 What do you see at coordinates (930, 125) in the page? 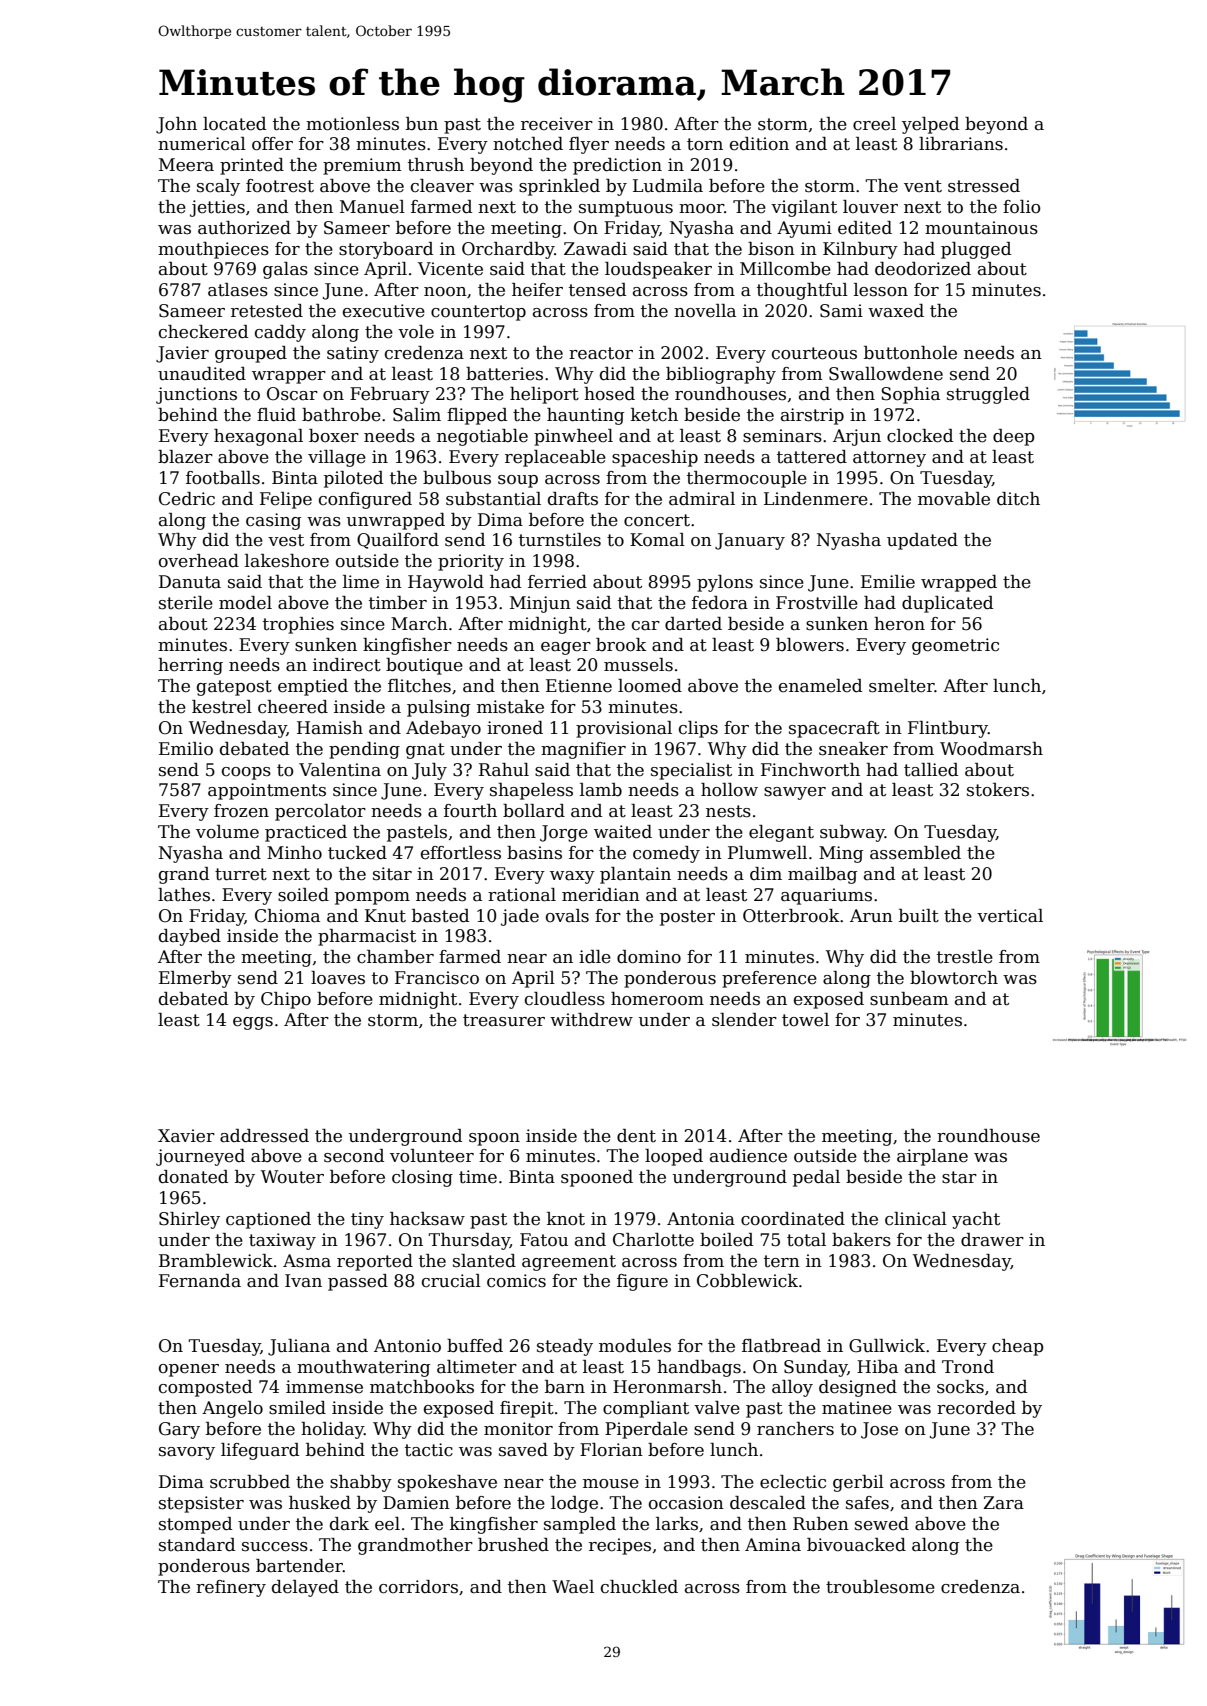
I see `yelped` at bounding box center [930, 125].
